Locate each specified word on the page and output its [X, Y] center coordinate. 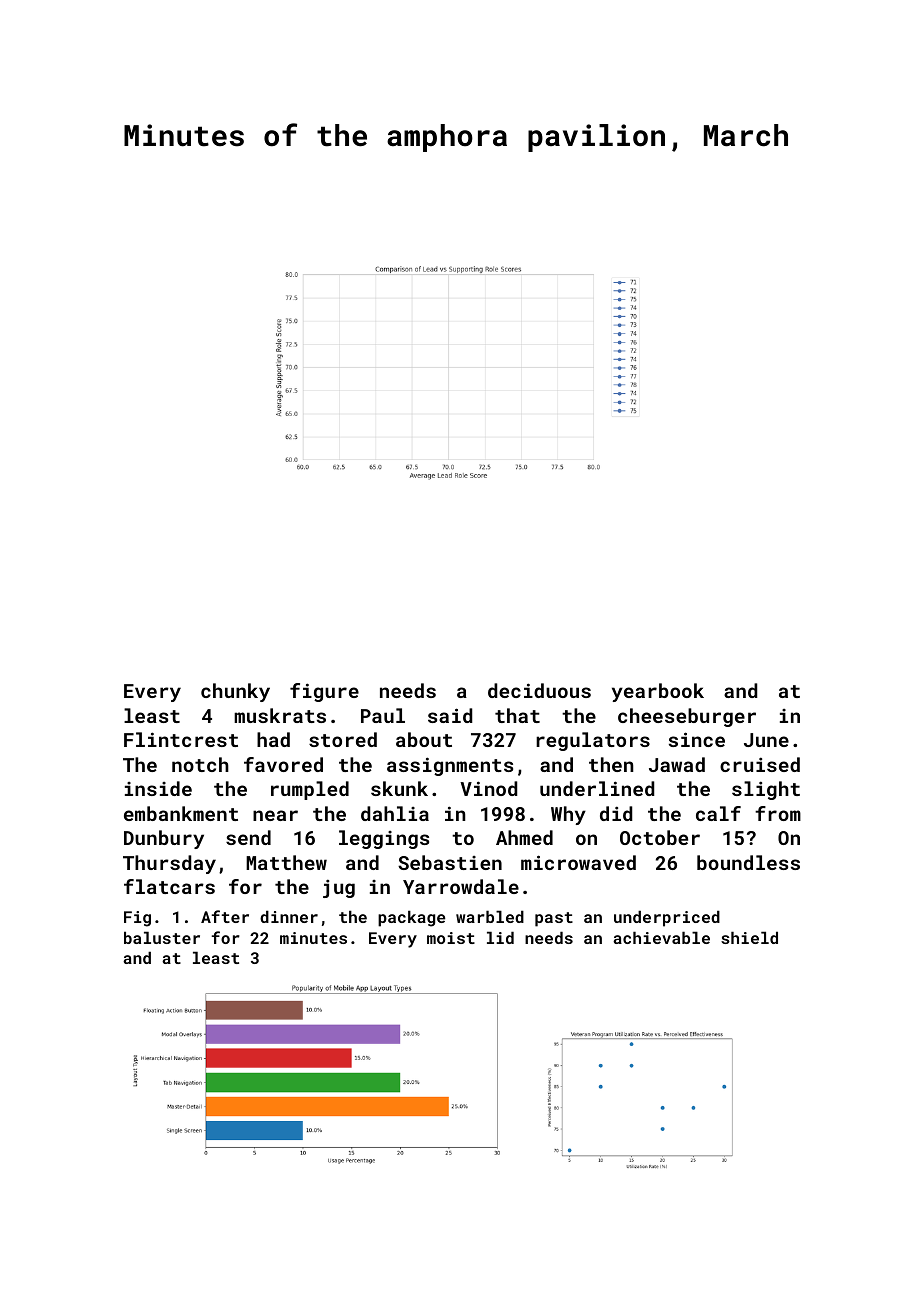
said [450, 715]
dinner [289, 916]
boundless [748, 862]
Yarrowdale [461, 886]
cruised [760, 764]
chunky [235, 692]
